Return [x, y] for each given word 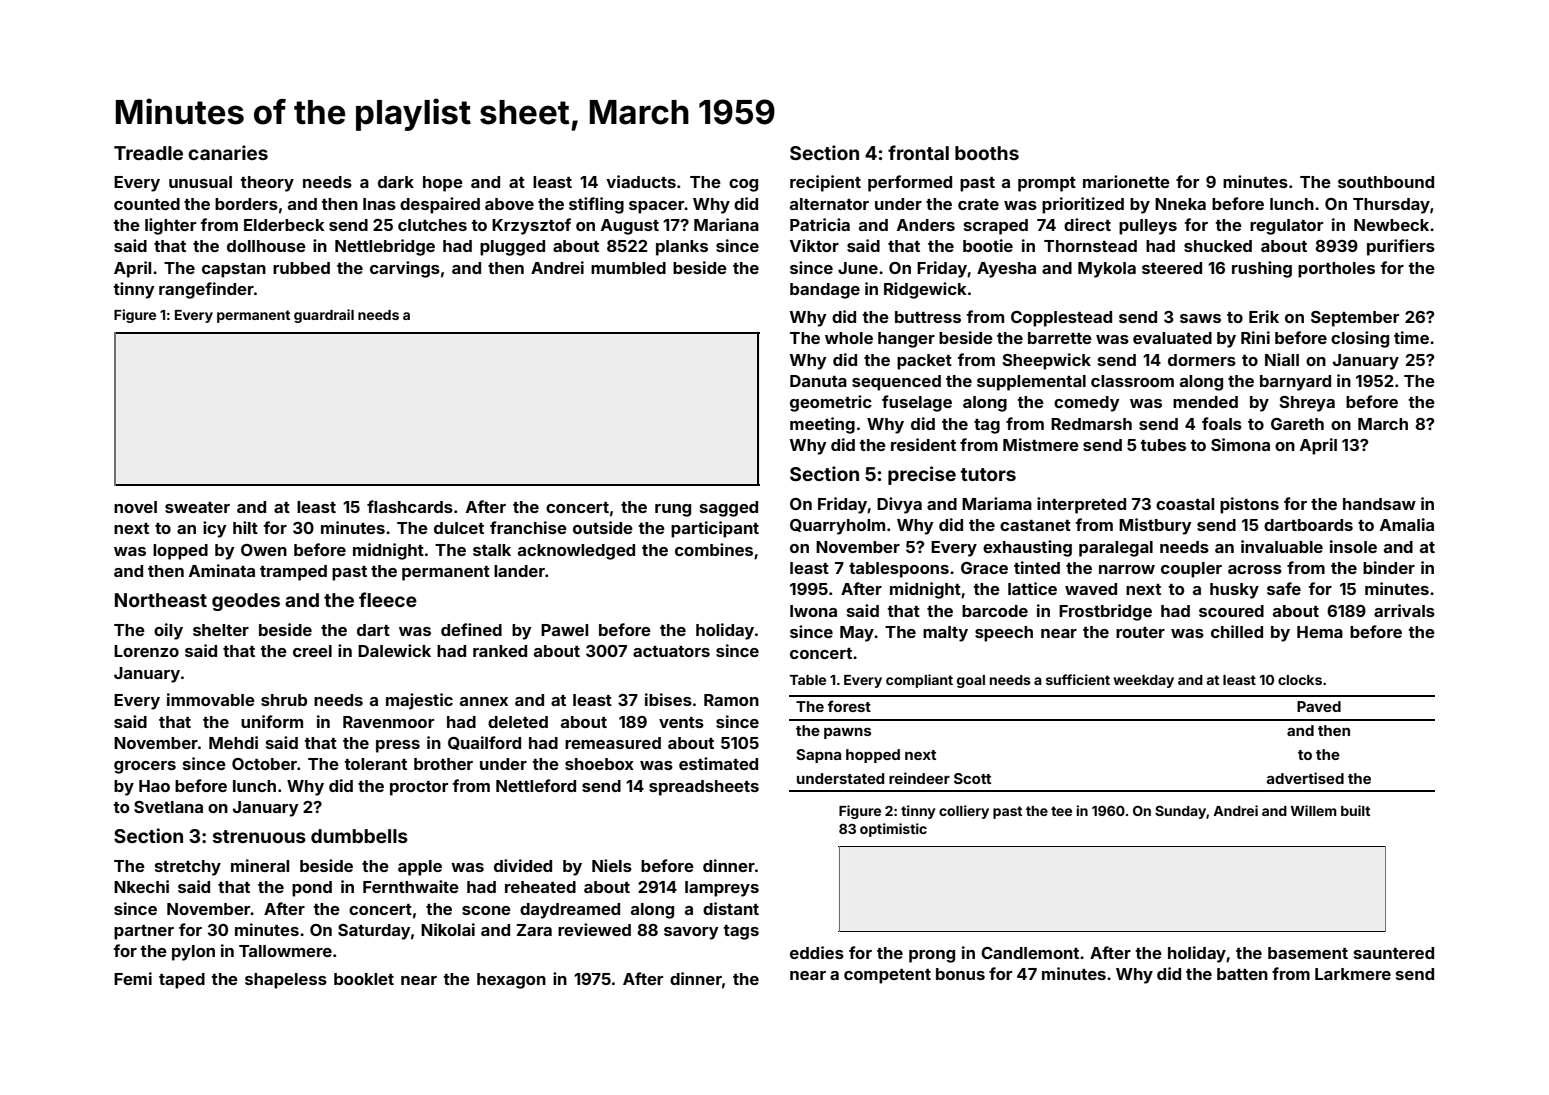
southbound [1386, 182]
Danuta [818, 381]
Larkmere [1353, 974]
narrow [1127, 569]
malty [945, 634]
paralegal [1116, 549]
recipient [825, 183]
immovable [211, 699]
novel [135, 507]
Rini [1255, 337]
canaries [228, 152]
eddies [817, 952]
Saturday [374, 932]
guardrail [324, 316]
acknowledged [576, 552]
